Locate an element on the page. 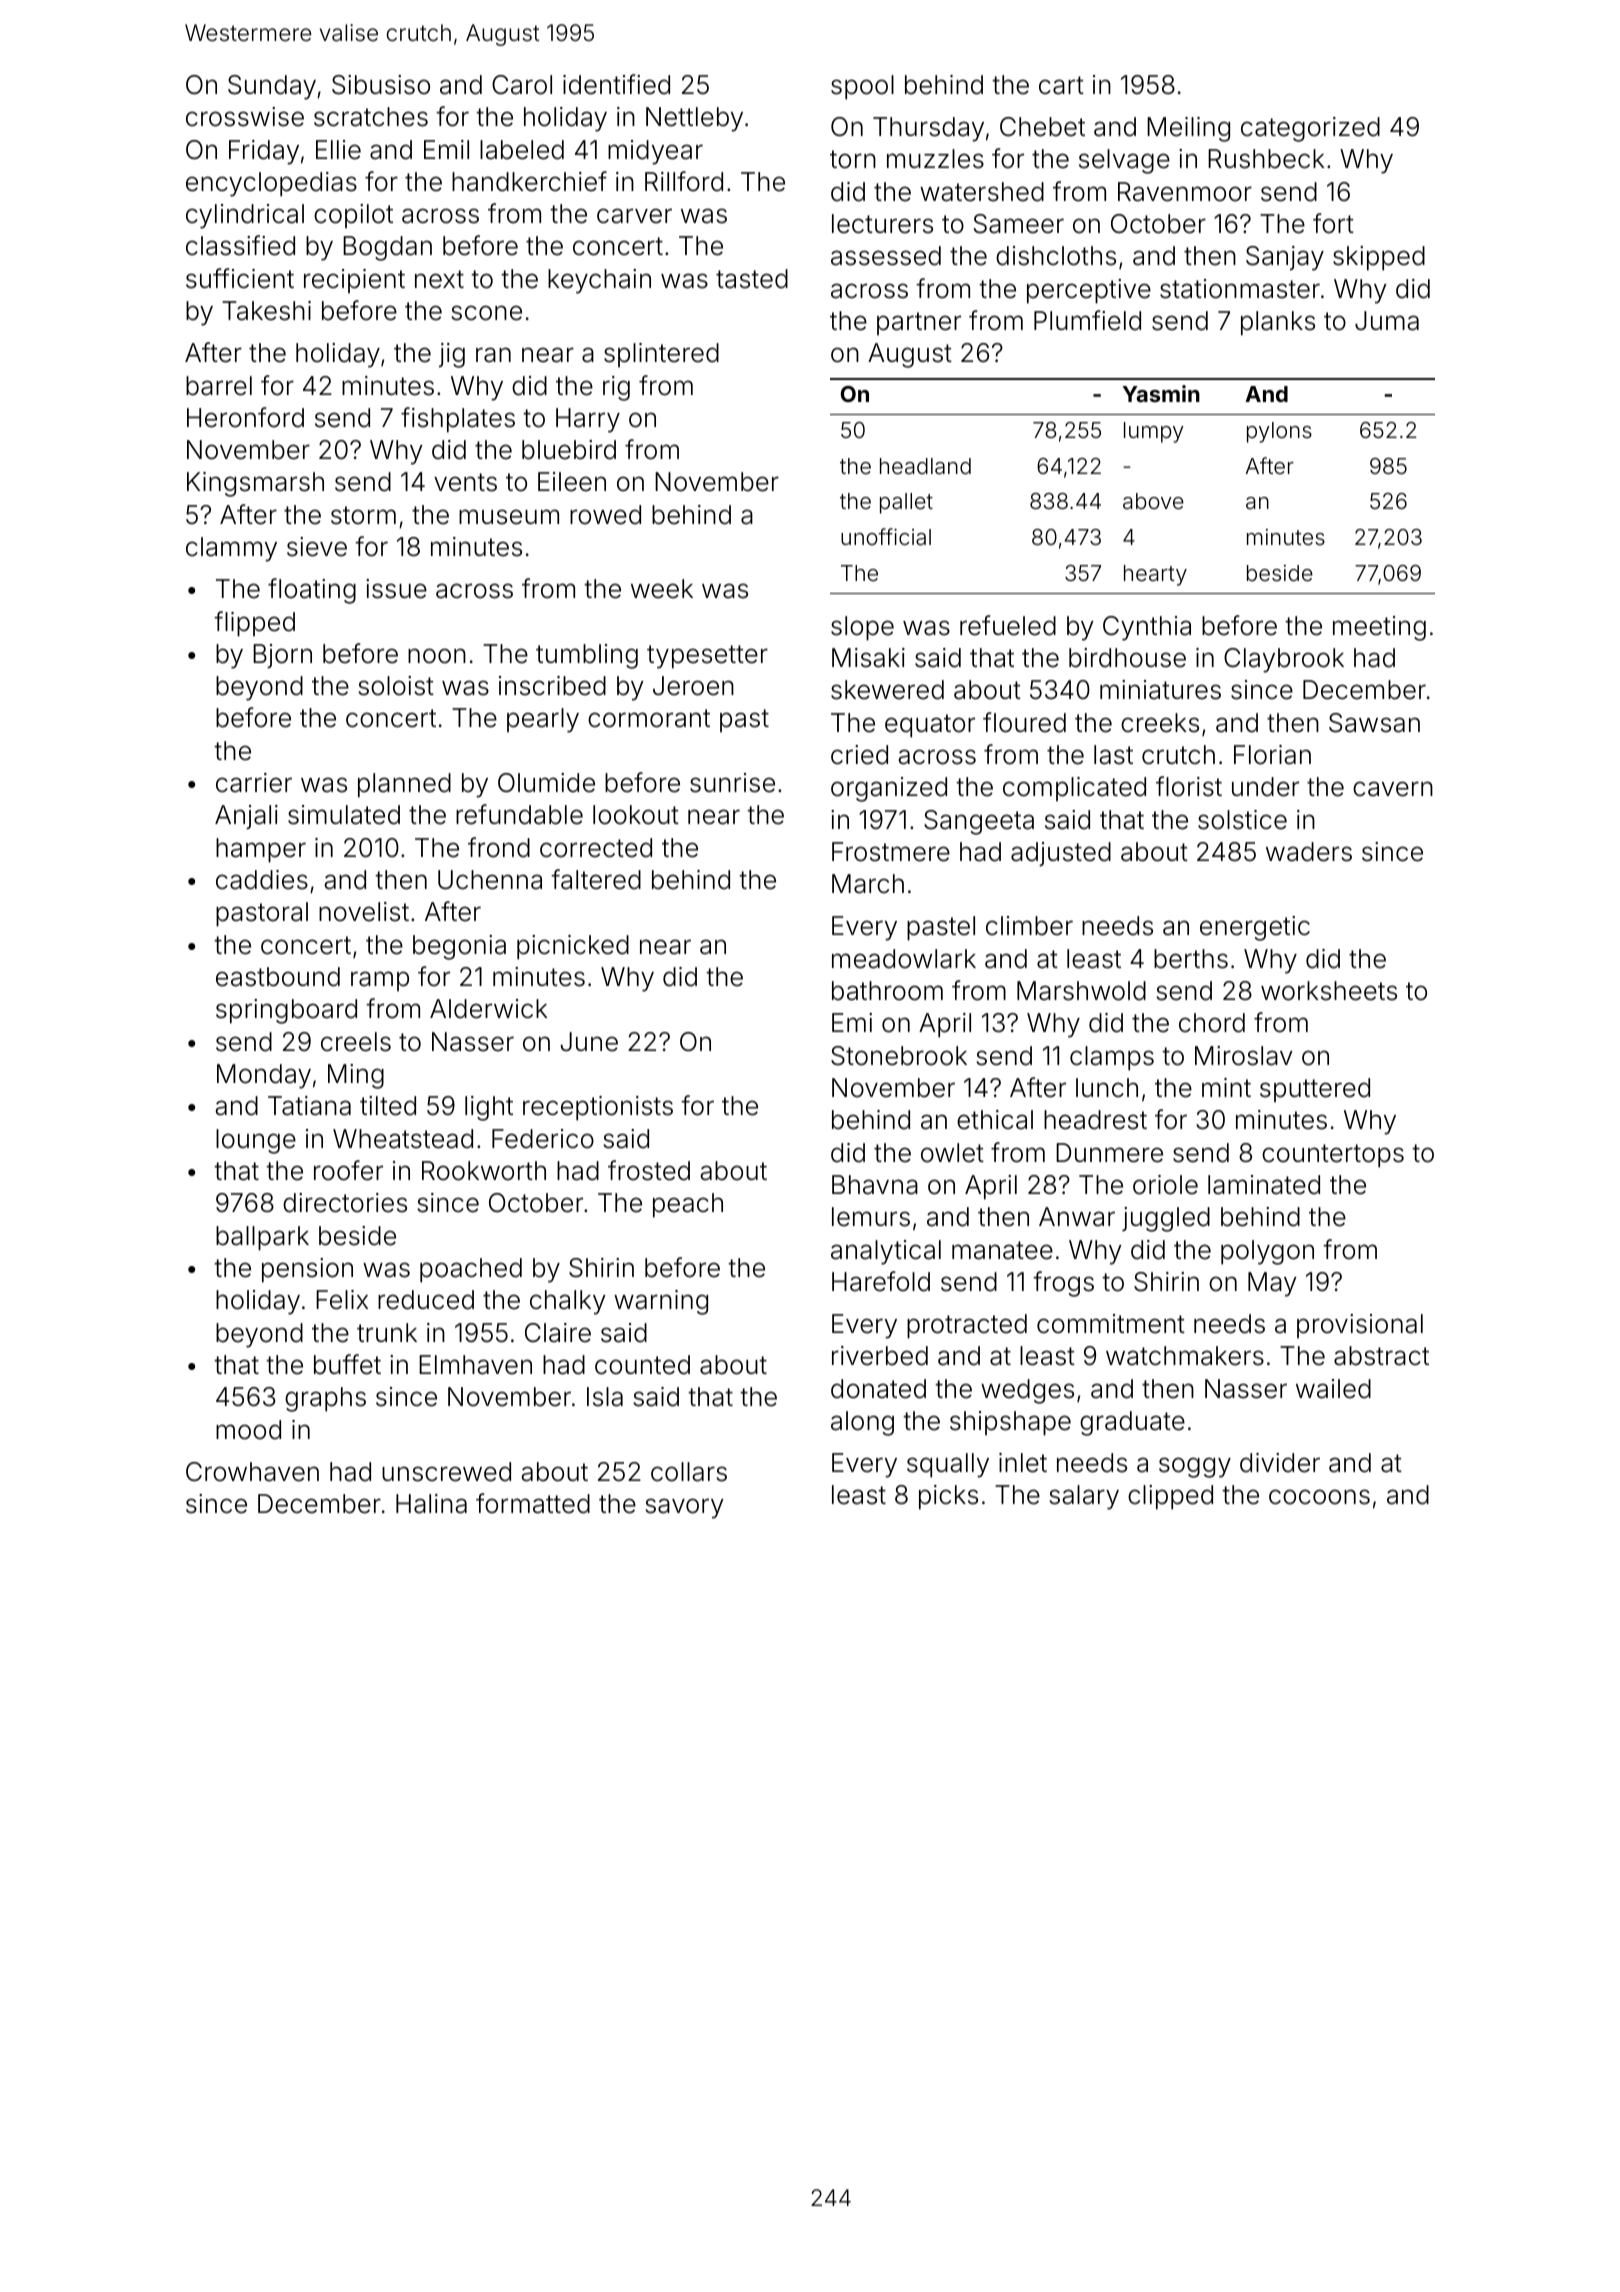 The width and height of the page is (1620, 2292). fishplates is located at coordinates (458, 420).
